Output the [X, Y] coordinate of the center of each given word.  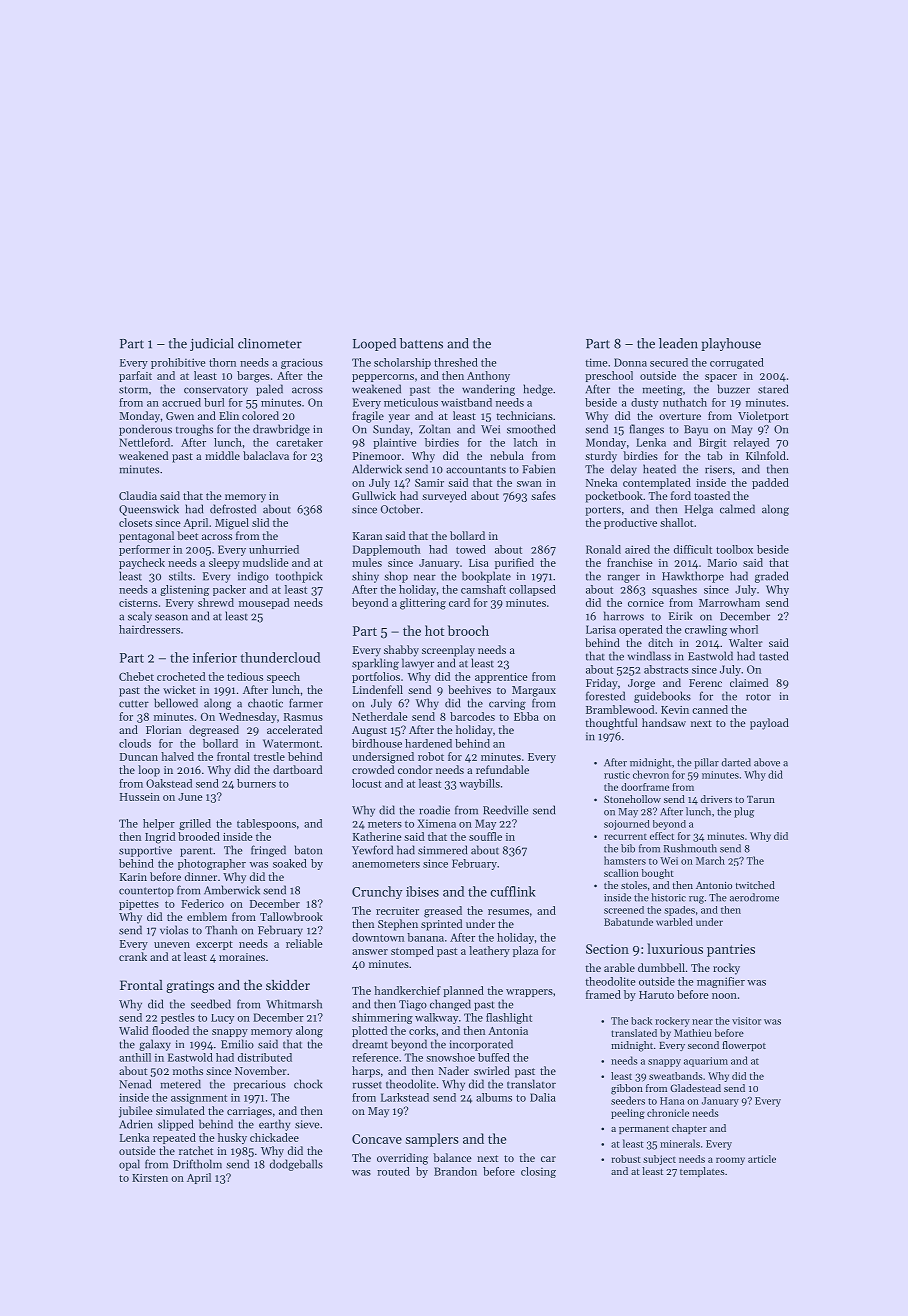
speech [283, 677]
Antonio [714, 885]
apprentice [501, 678]
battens [421, 343]
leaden [678, 343]
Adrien [136, 1124]
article [762, 1159]
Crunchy [377, 892]
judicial [212, 344]
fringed [268, 851]
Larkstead [405, 1097]
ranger [624, 578]
